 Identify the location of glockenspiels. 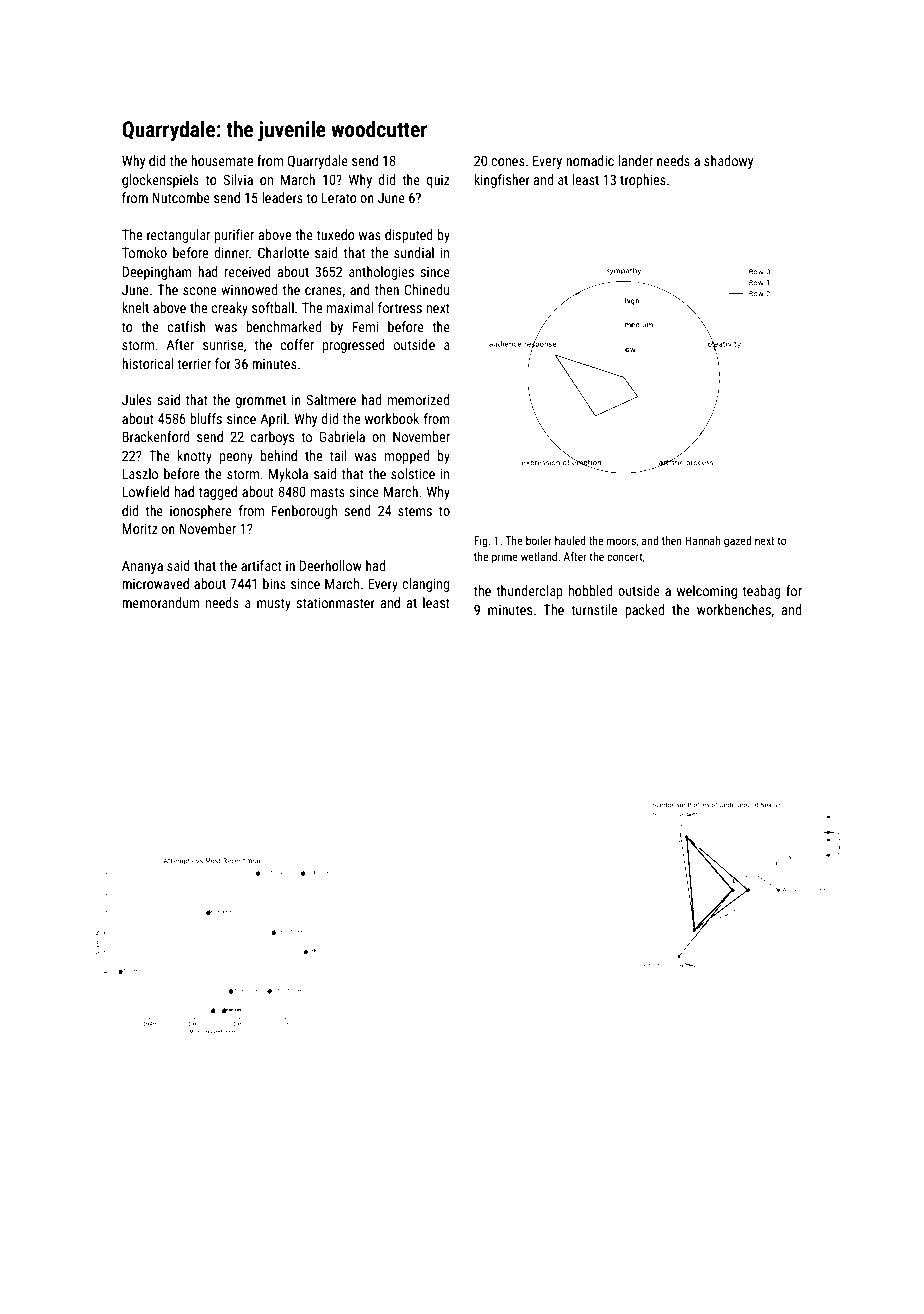
(160, 181).
